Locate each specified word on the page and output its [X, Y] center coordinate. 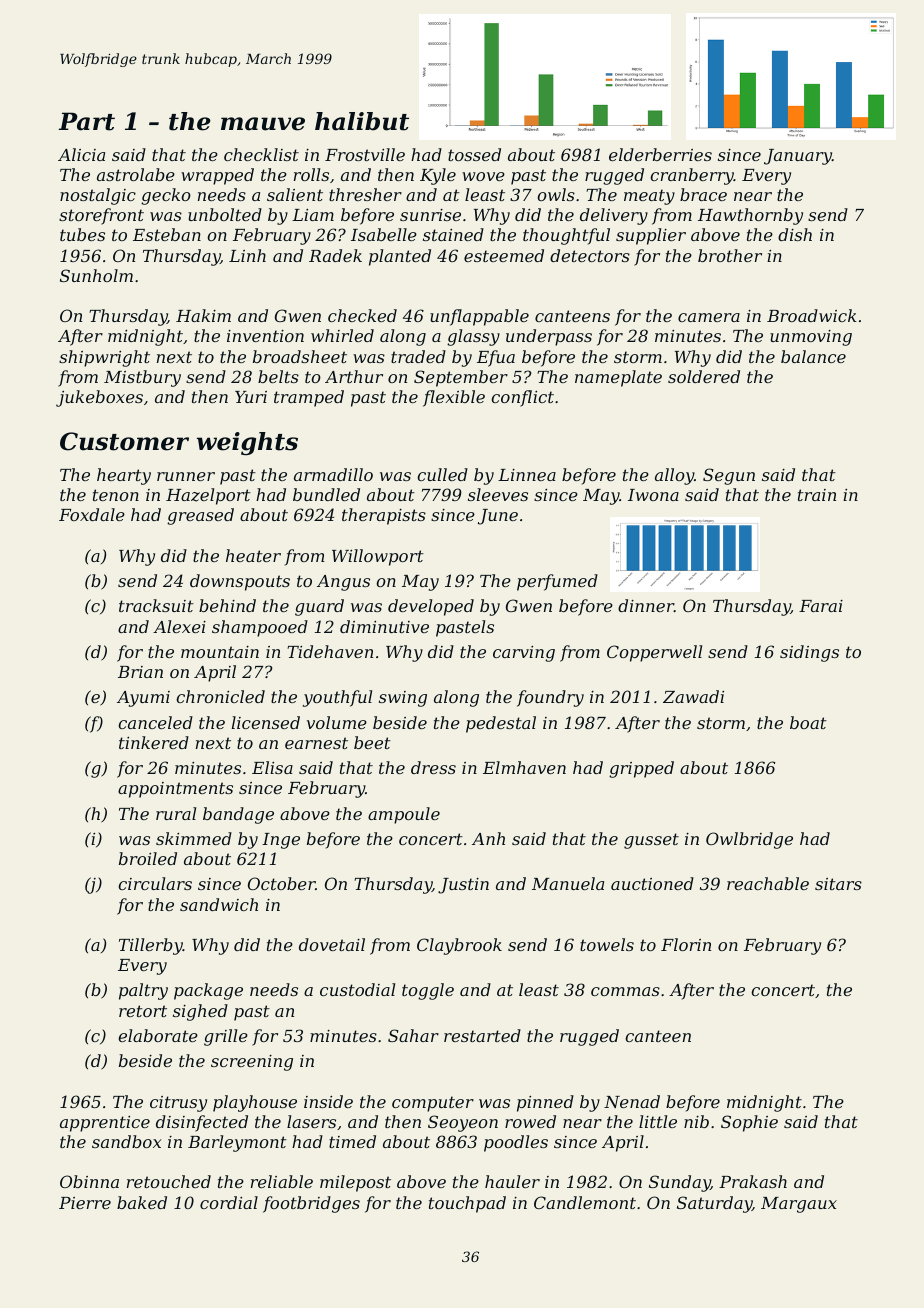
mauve [263, 124]
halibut [362, 121]
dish [795, 234]
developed [431, 607]
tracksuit [156, 605]
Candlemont [585, 1202]
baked [142, 1202]
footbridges [311, 1204]
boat [808, 722]
